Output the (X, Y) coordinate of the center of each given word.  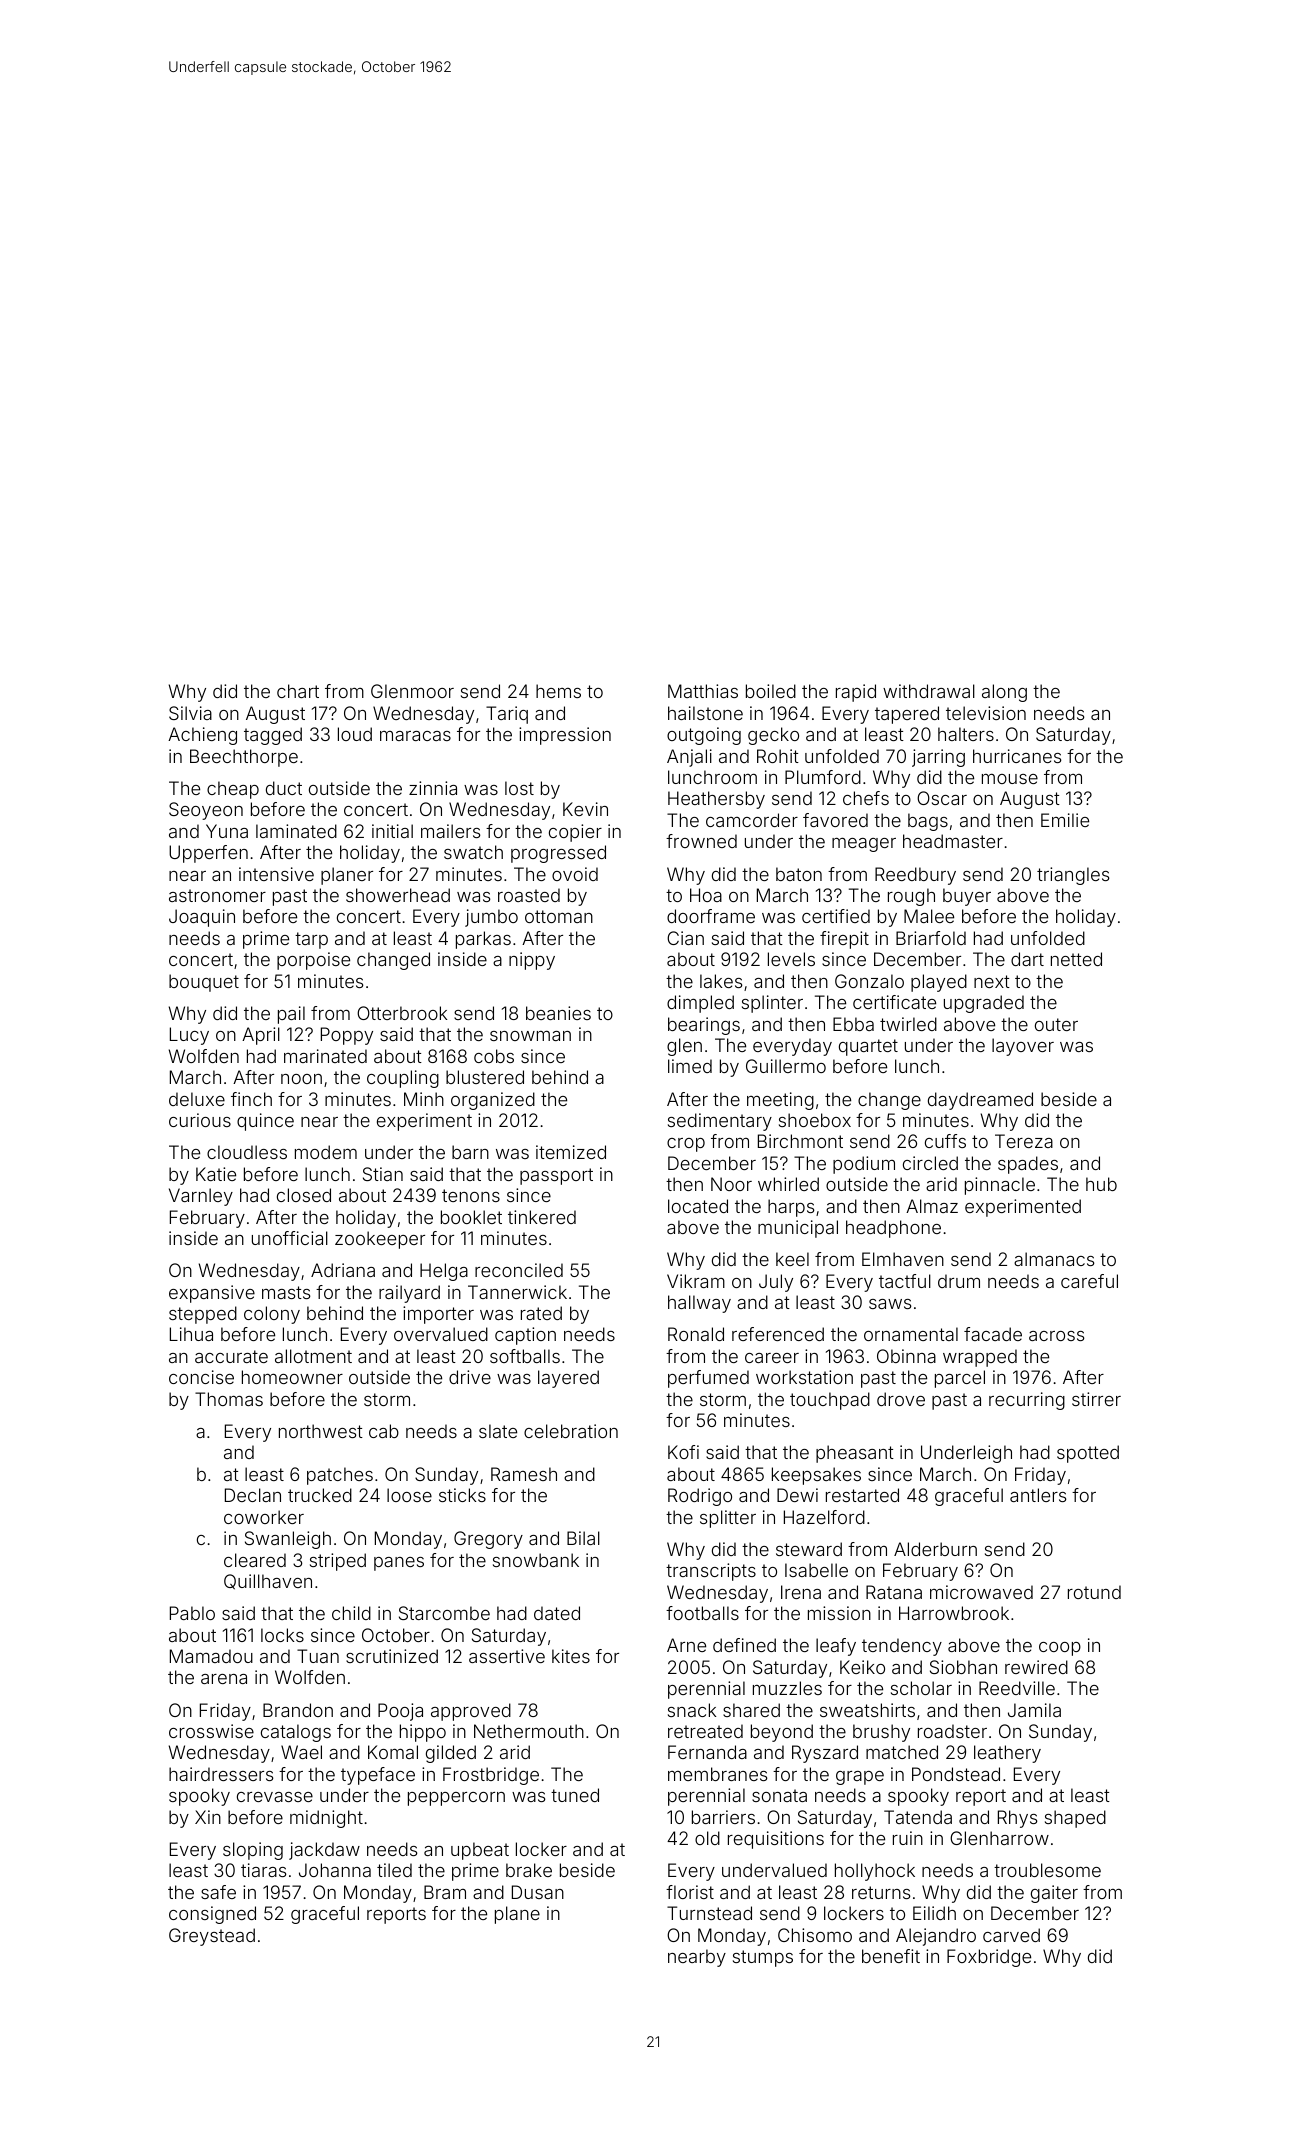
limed (690, 1066)
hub (1101, 1184)
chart (298, 691)
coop (1060, 1649)
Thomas (229, 1399)
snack (692, 1710)
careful (1089, 1281)
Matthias (703, 691)
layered (568, 1379)
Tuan (318, 1656)
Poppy (347, 1036)
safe (218, 1892)
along (1004, 693)
